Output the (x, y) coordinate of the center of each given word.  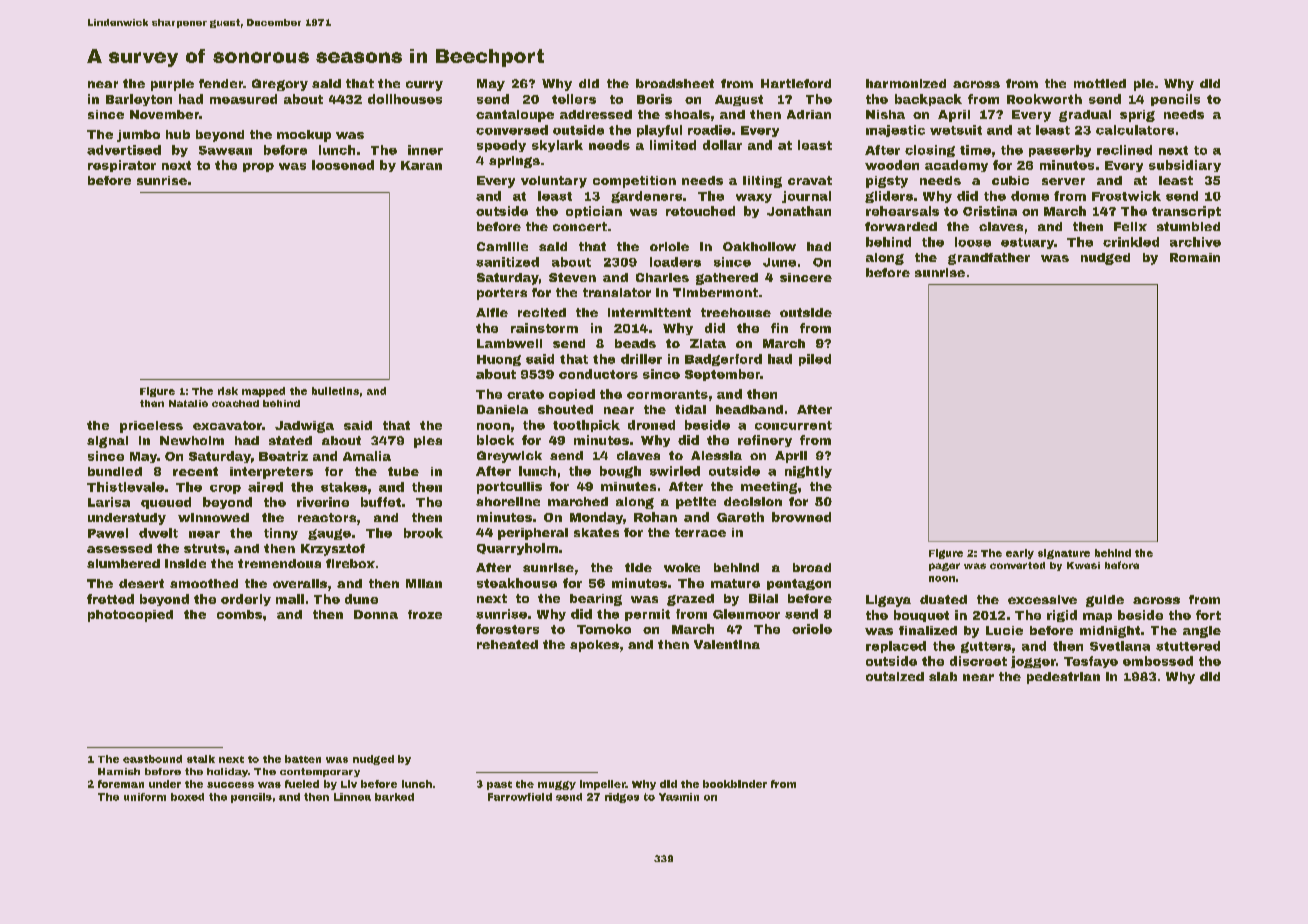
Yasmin (679, 797)
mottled (1100, 83)
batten (303, 759)
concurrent (793, 425)
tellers (574, 99)
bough (620, 472)
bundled (115, 471)
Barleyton (139, 100)
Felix (1130, 226)
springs (514, 162)
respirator (122, 166)
